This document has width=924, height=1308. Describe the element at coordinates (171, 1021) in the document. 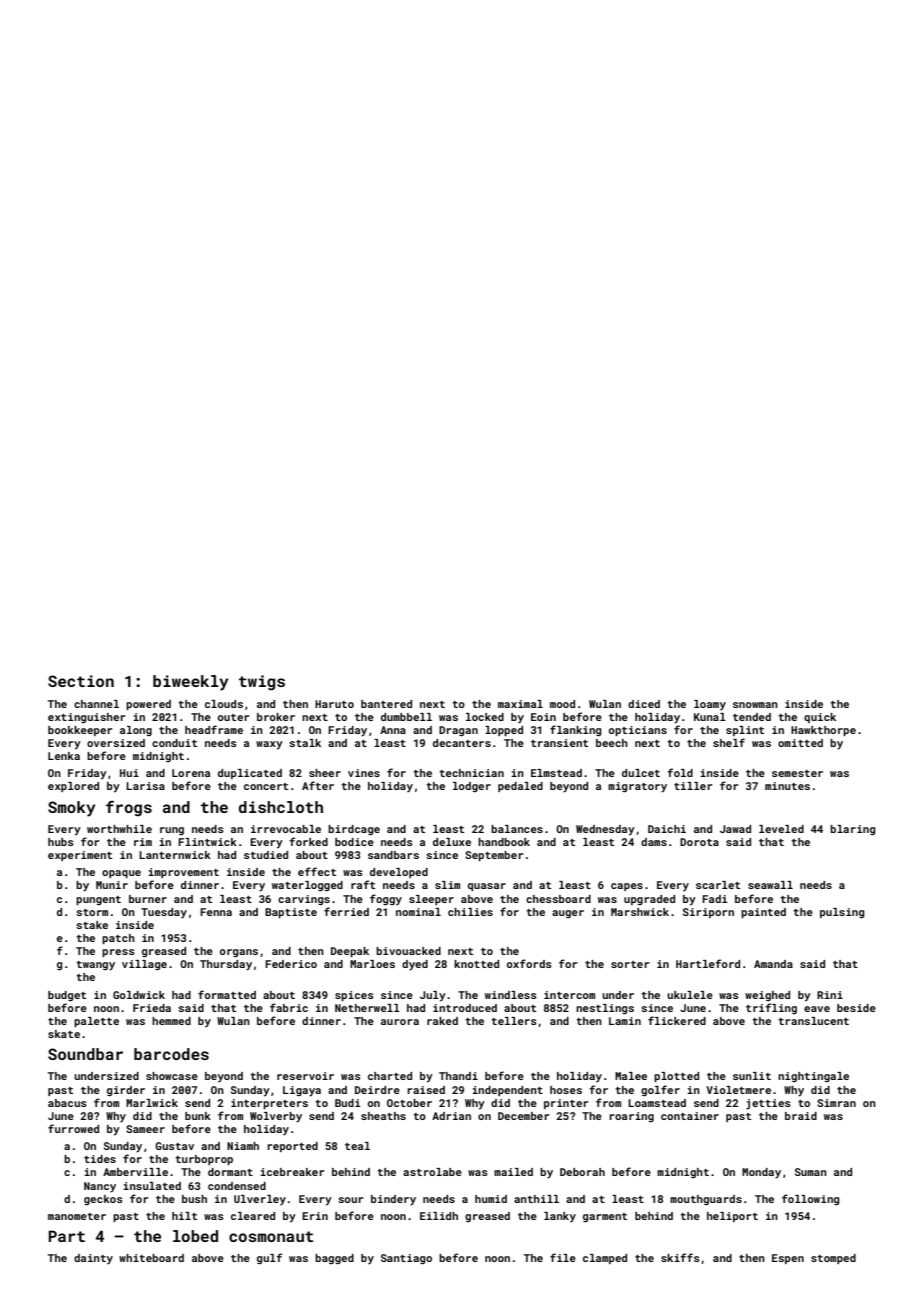

I see `hemmed` at that location.
